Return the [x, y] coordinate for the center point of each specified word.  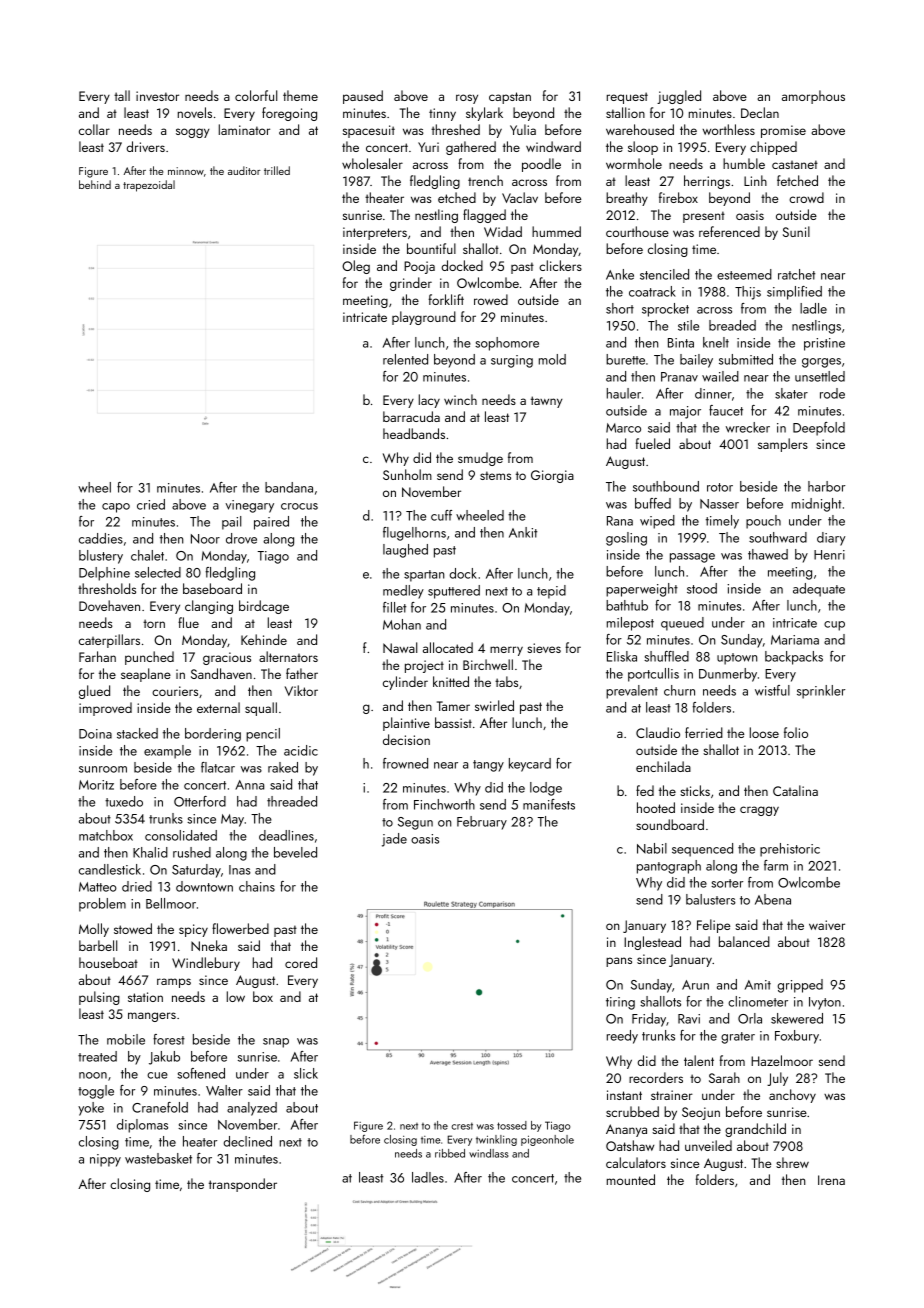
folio [796, 732]
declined [247, 1141]
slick [306, 1073]
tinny [442, 114]
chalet [147, 555]
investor [157, 96]
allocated [448, 647]
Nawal [400, 647]
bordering [213, 735]
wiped [657, 522]
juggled [679, 97]
